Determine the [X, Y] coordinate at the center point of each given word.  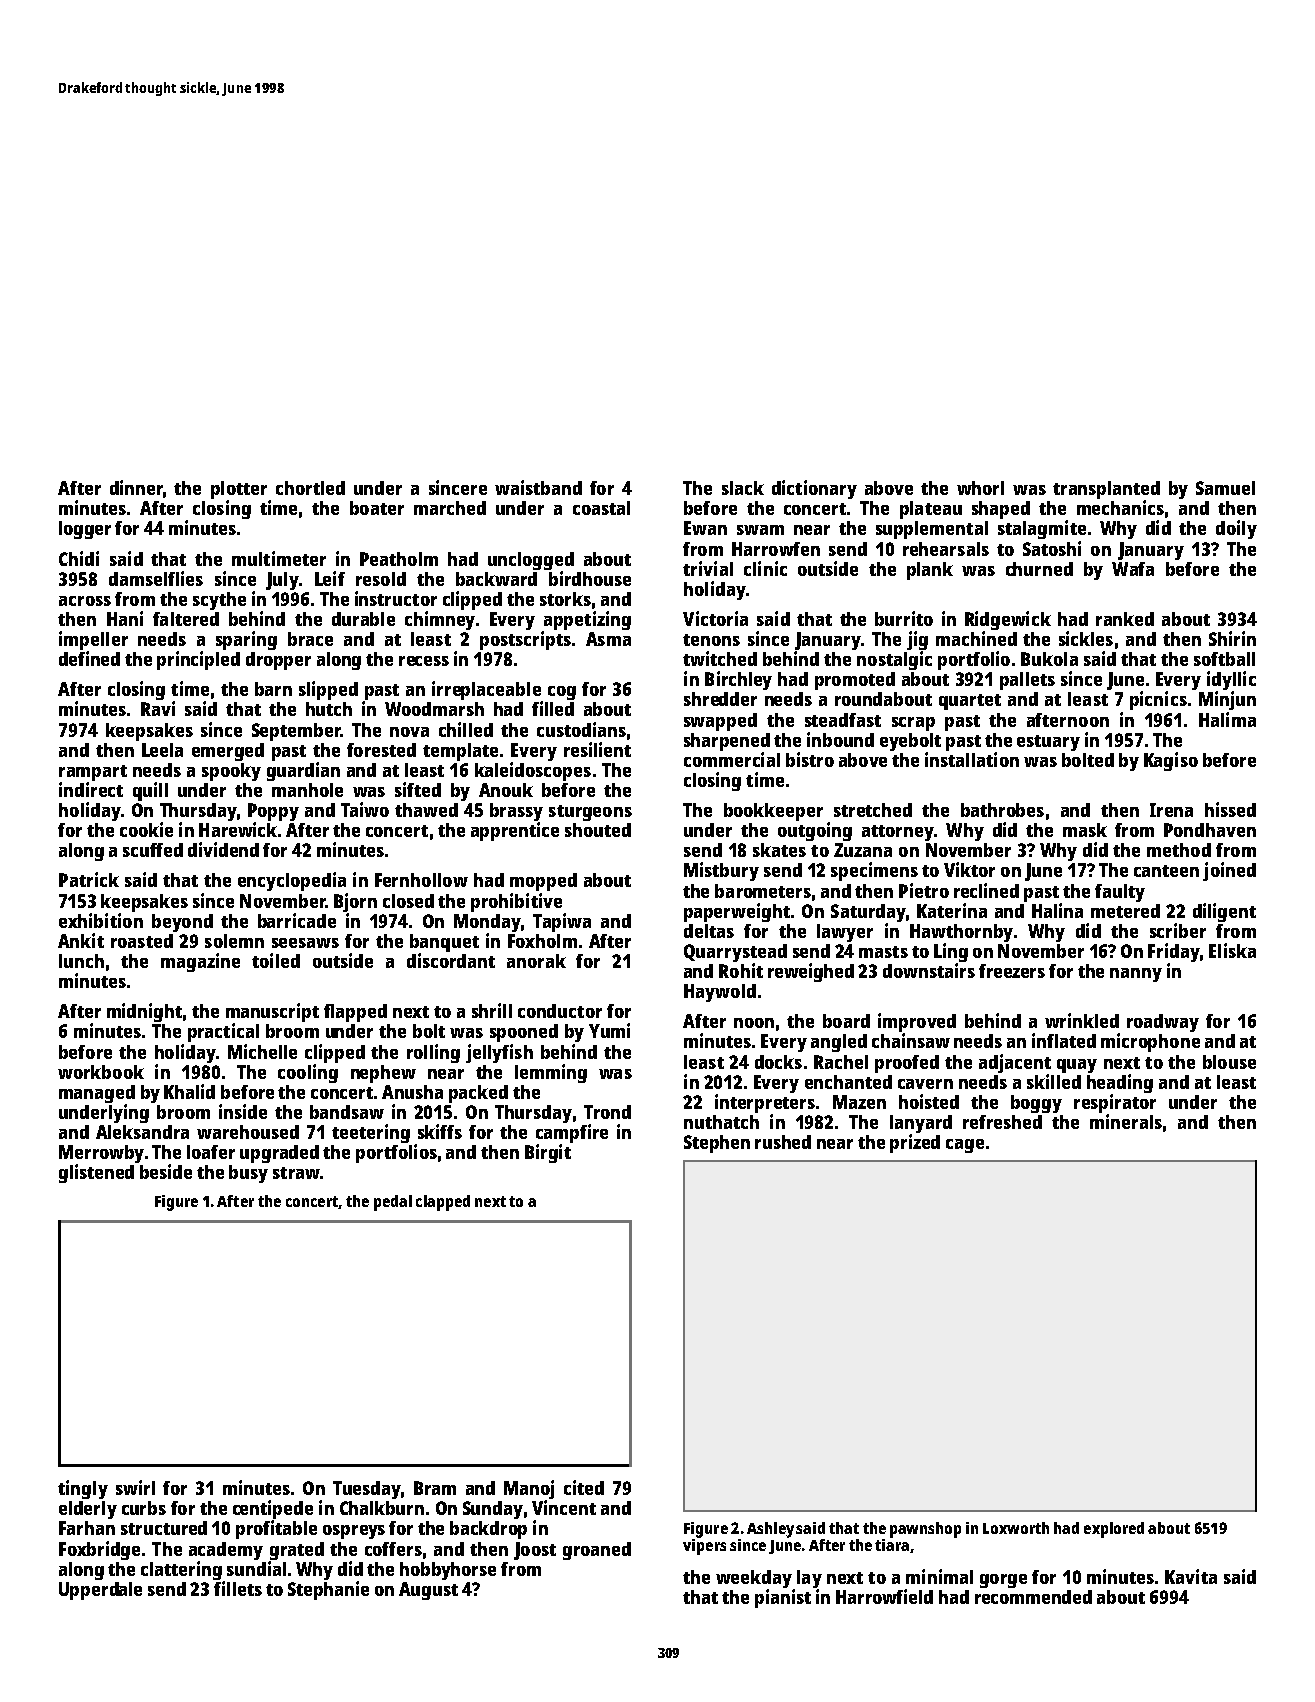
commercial [732, 759]
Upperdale [100, 1591]
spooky [231, 772]
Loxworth [1016, 1528]
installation [972, 759]
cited [584, 1487]
